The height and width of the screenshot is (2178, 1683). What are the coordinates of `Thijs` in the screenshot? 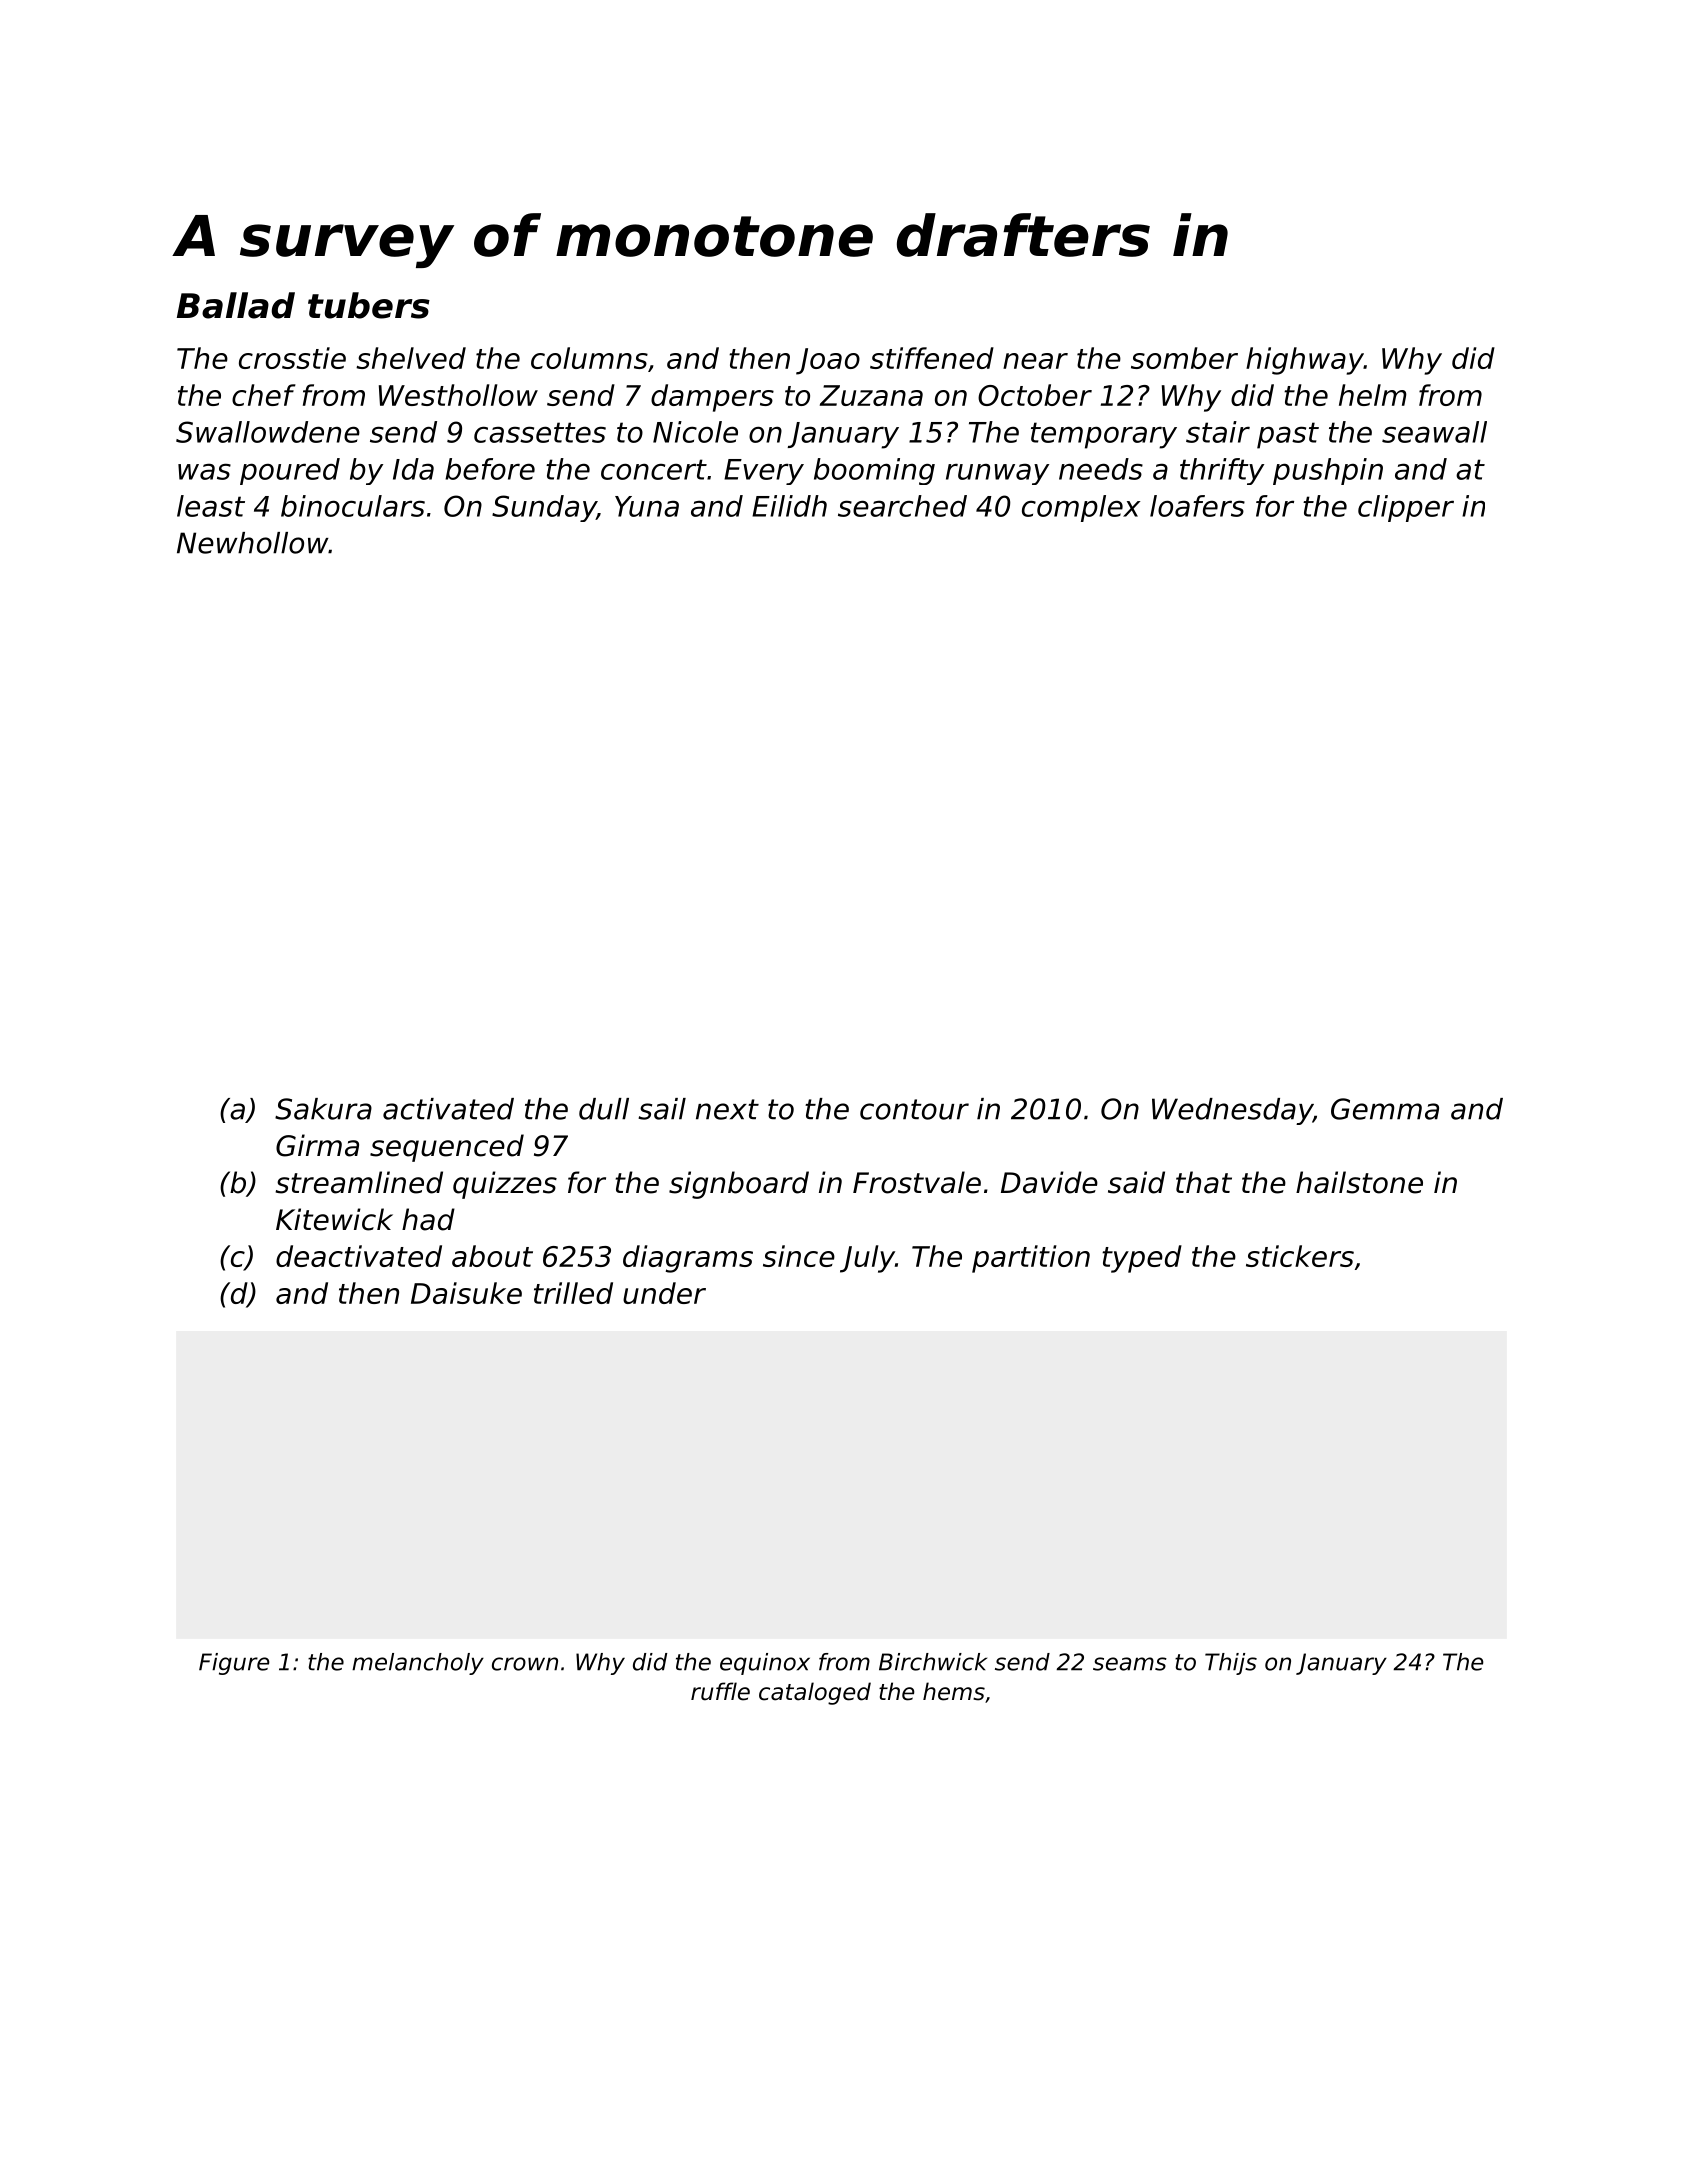 It's located at (1231, 1664).
